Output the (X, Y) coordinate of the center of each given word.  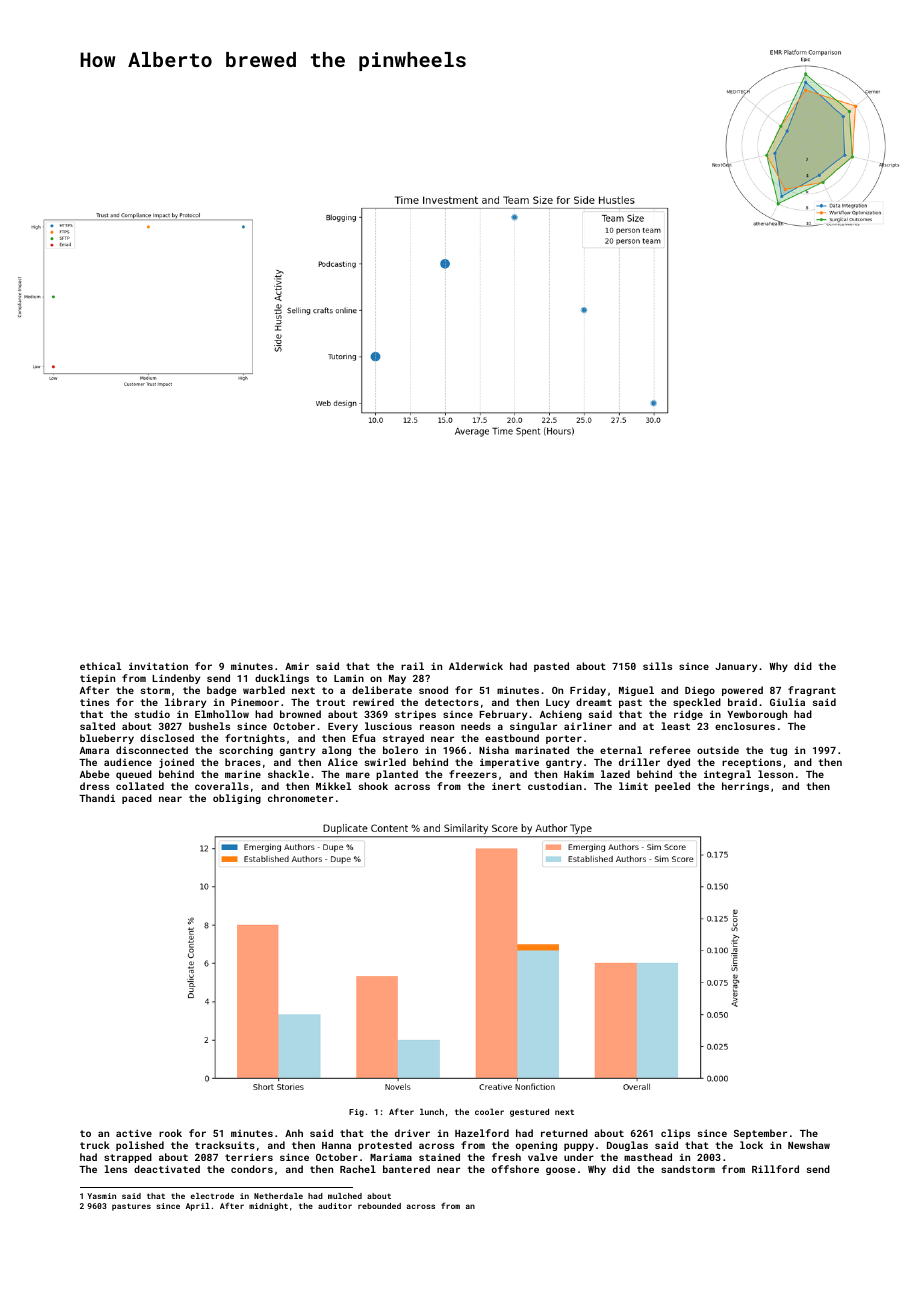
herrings (745, 787)
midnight (268, 1207)
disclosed (167, 738)
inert (506, 786)
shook (373, 786)
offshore (515, 1169)
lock (751, 1145)
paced (137, 799)
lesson (775, 774)
